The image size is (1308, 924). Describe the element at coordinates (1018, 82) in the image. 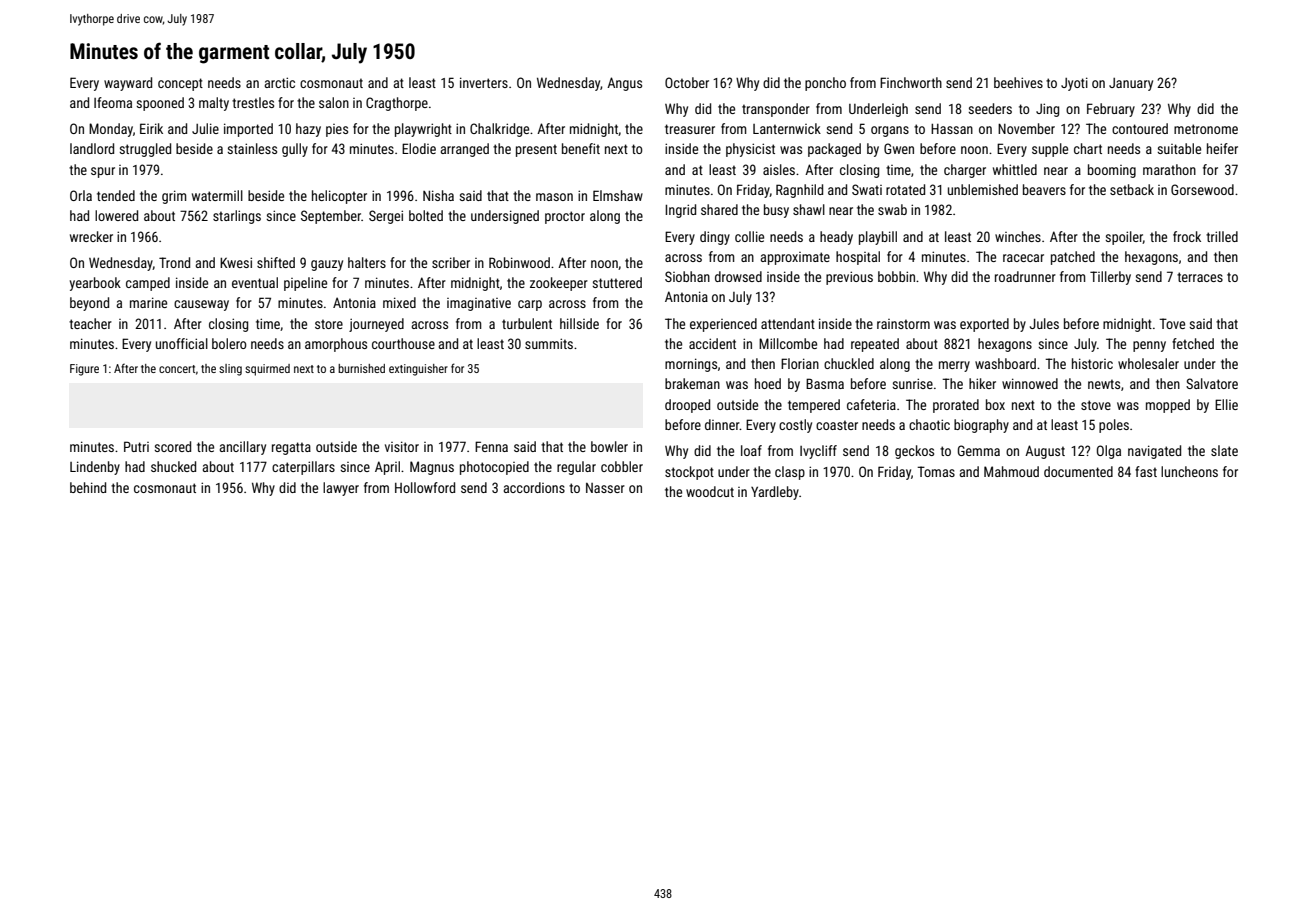

I see `beehives` at that location.
